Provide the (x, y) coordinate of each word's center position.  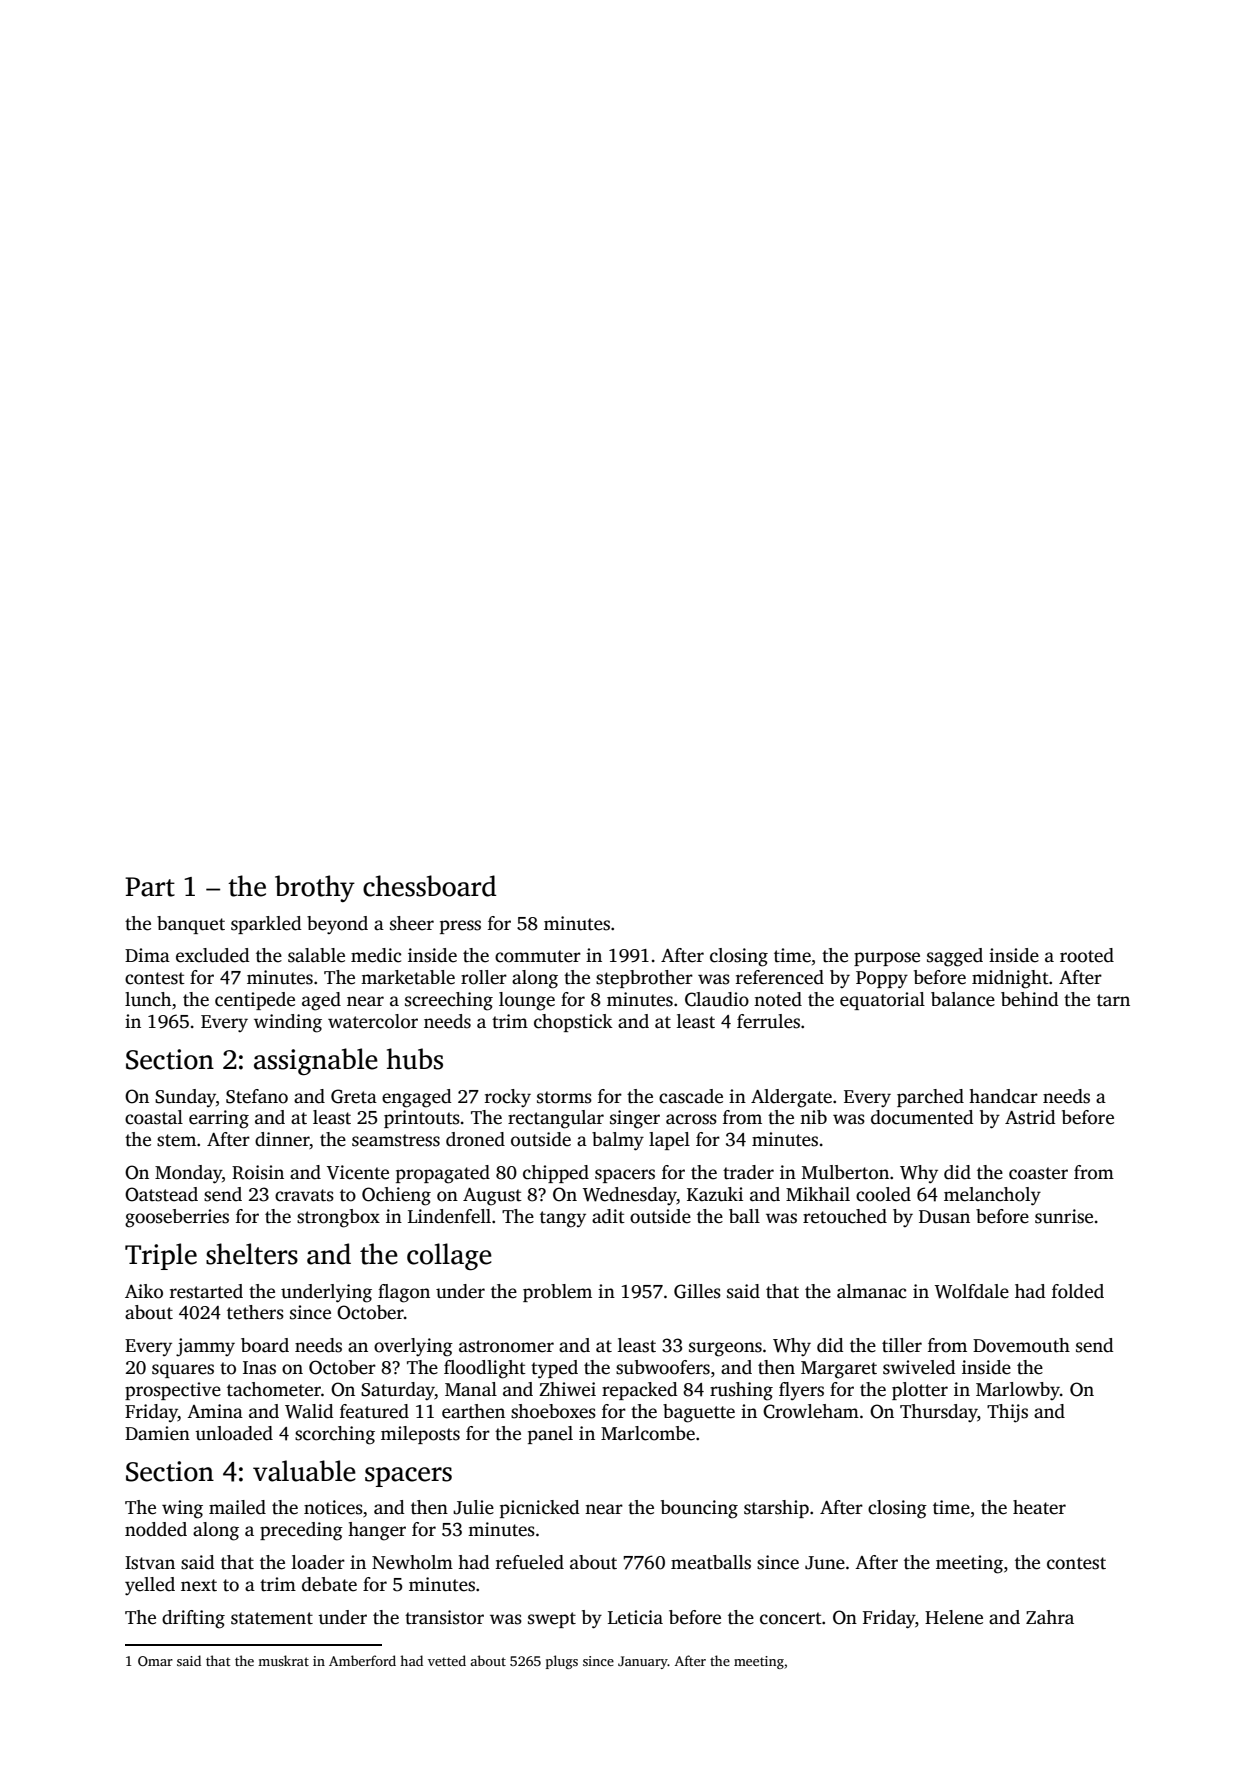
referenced (780, 977)
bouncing (699, 1509)
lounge (527, 1001)
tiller (902, 1345)
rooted (1087, 955)
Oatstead (161, 1194)
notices (333, 1507)
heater (1039, 1507)
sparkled (266, 925)
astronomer (506, 1346)
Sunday (185, 1098)
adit (608, 1216)
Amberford (362, 1660)
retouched (845, 1216)
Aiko (144, 1291)
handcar (1003, 1096)
